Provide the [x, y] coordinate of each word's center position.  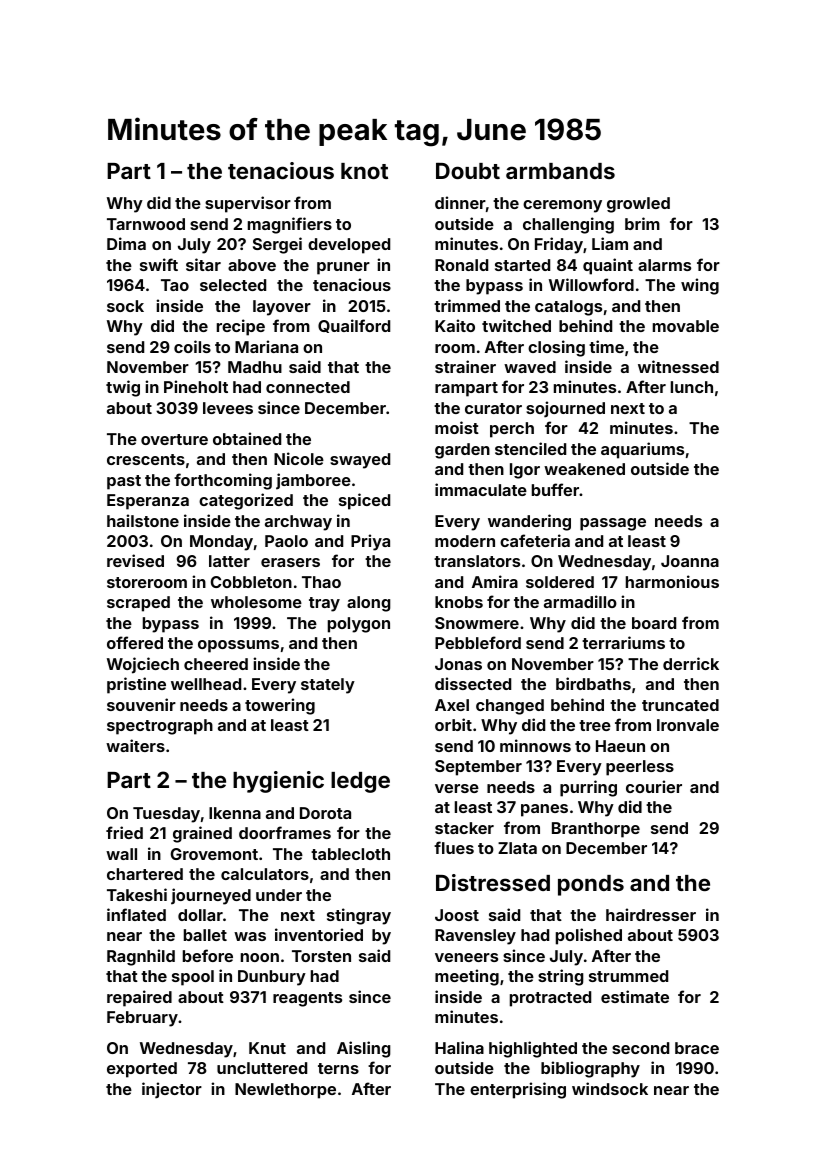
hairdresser [651, 914]
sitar [203, 264]
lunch [692, 387]
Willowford [591, 284]
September [478, 768]
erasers [290, 562]
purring [588, 788]
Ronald [461, 265]
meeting [467, 977]
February [142, 1019]
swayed [360, 461]
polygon [359, 625]
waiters [135, 745]
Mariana [266, 346]
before [208, 955]
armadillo [580, 601]
